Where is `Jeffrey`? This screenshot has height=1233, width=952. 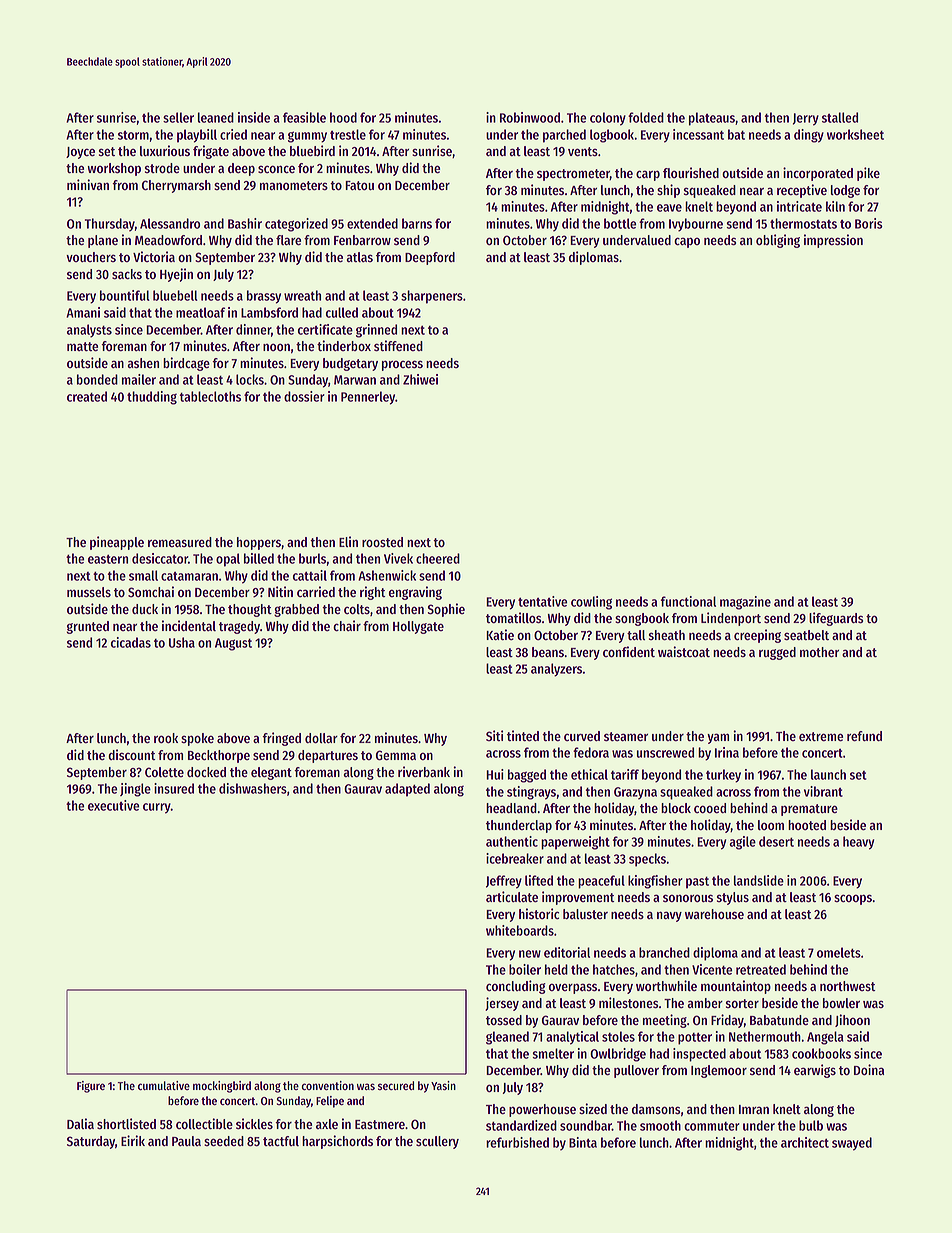 Jeffrey is located at coordinates (504, 882).
